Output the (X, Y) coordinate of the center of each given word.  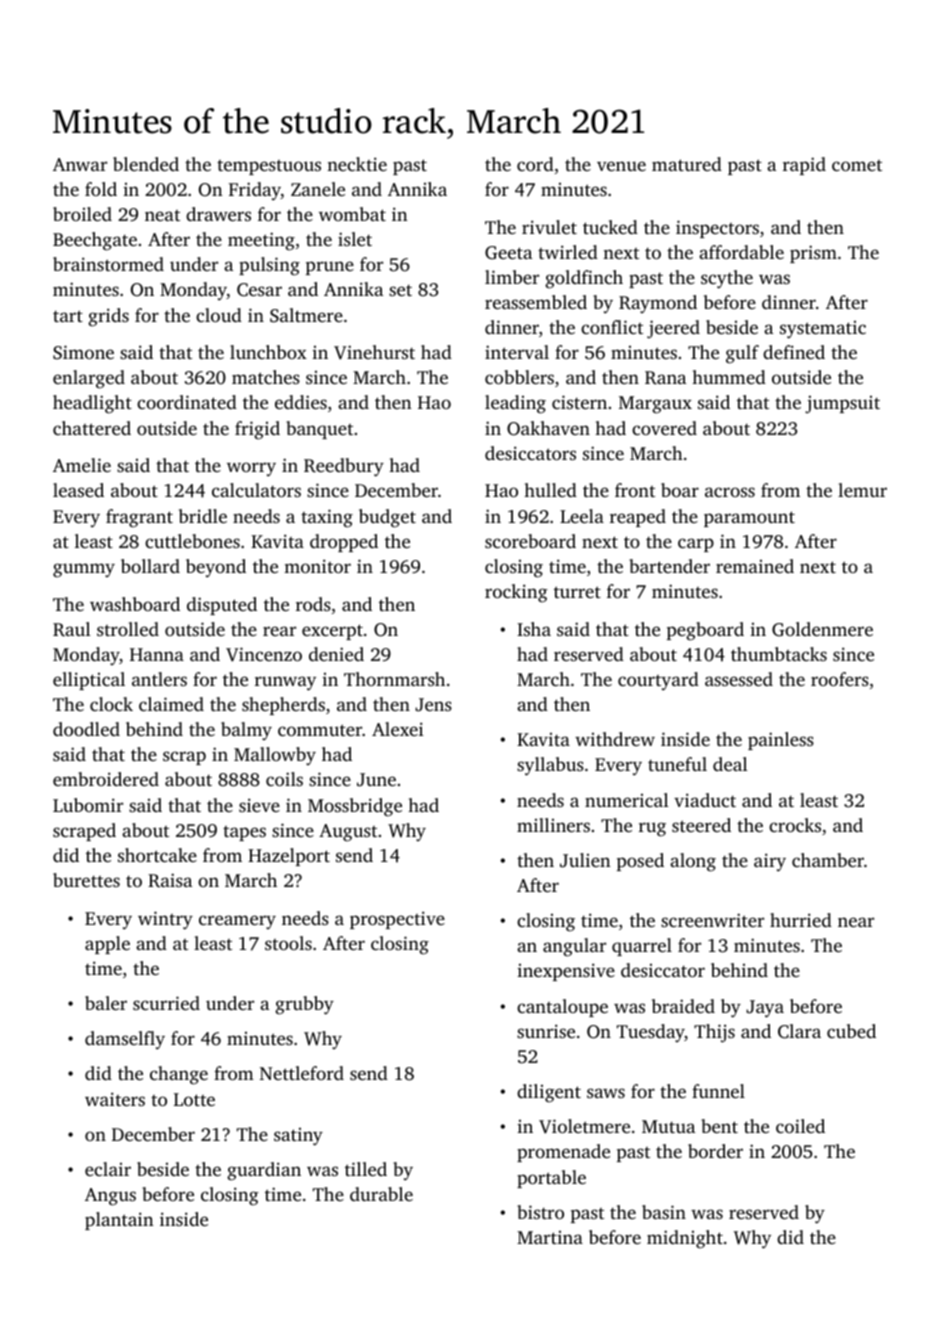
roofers (840, 679)
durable (381, 1194)
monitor (317, 566)
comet (857, 165)
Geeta (508, 253)
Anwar (80, 164)
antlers (159, 679)
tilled (366, 1169)
